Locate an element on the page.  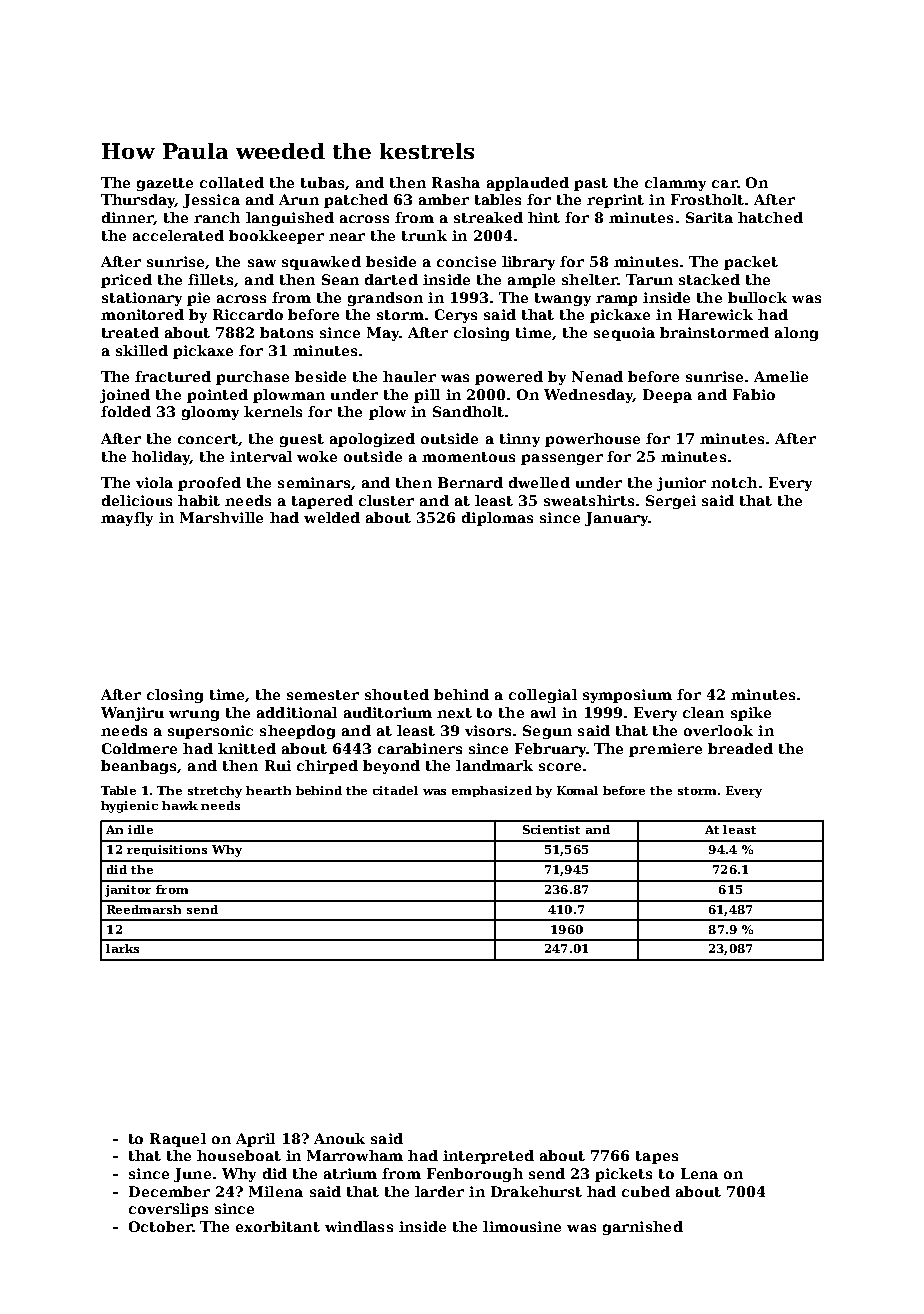
windlass is located at coordinates (359, 1226).
